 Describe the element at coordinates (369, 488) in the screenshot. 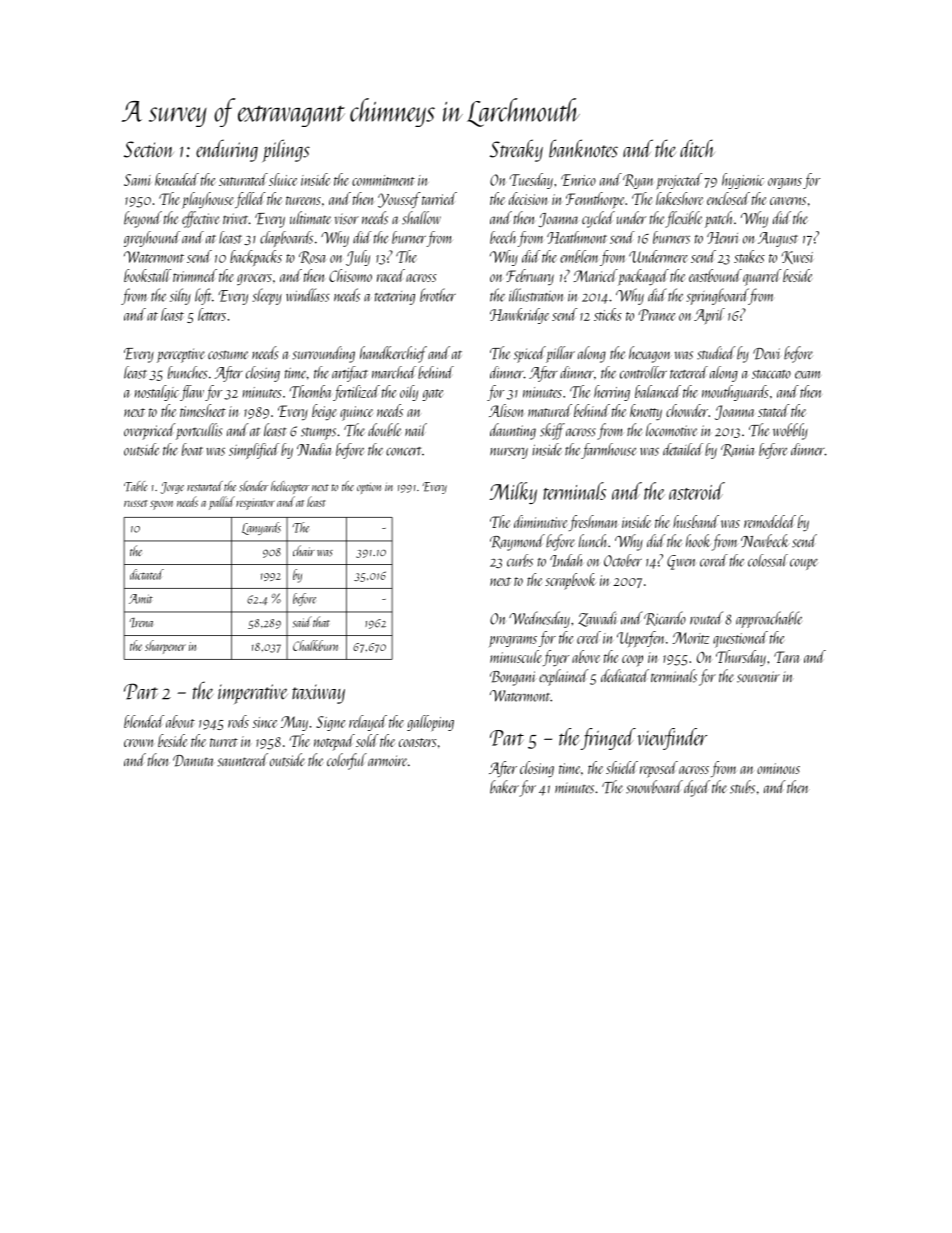

I see `option` at that location.
